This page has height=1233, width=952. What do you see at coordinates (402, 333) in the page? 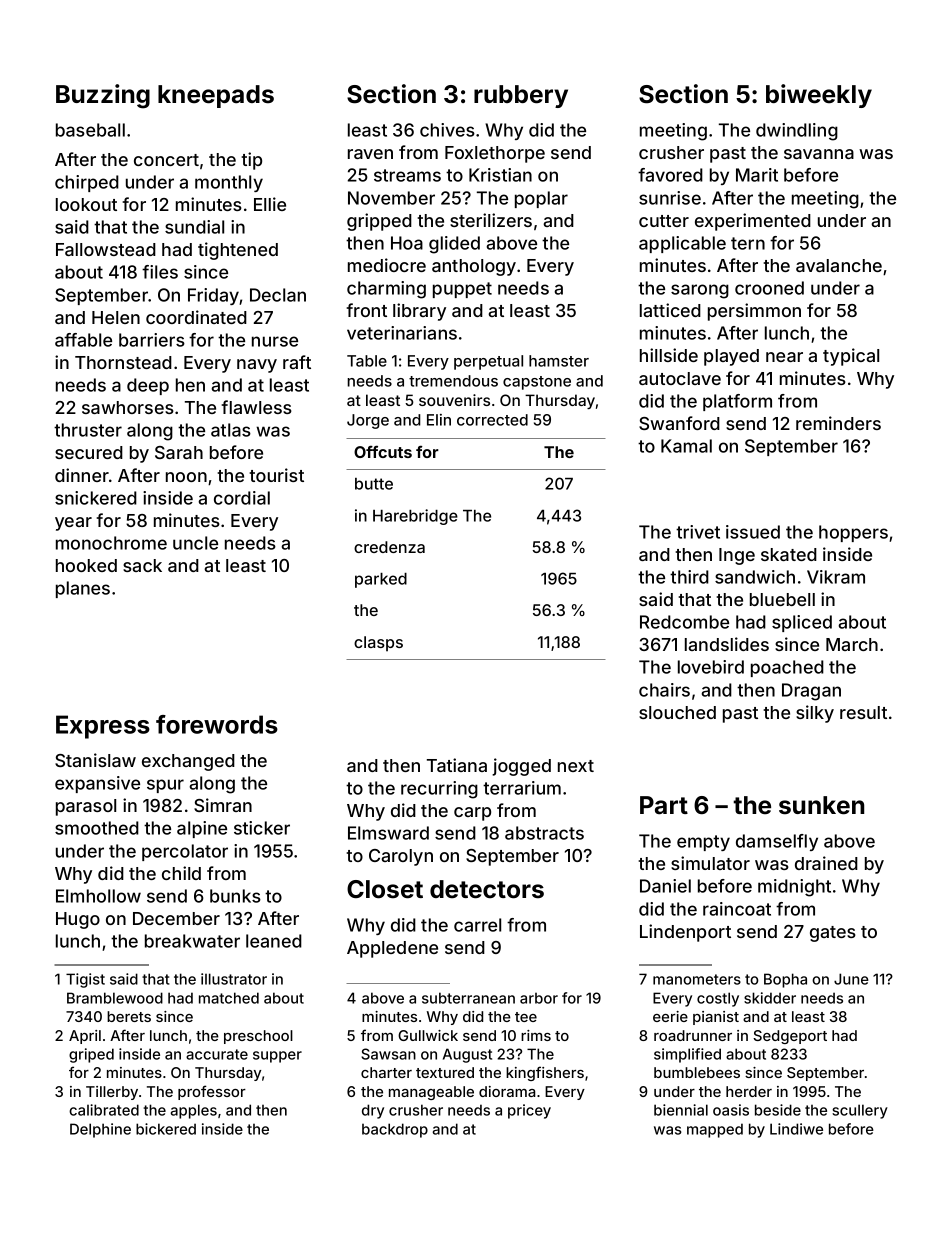
I see `veterinarians` at bounding box center [402, 333].
